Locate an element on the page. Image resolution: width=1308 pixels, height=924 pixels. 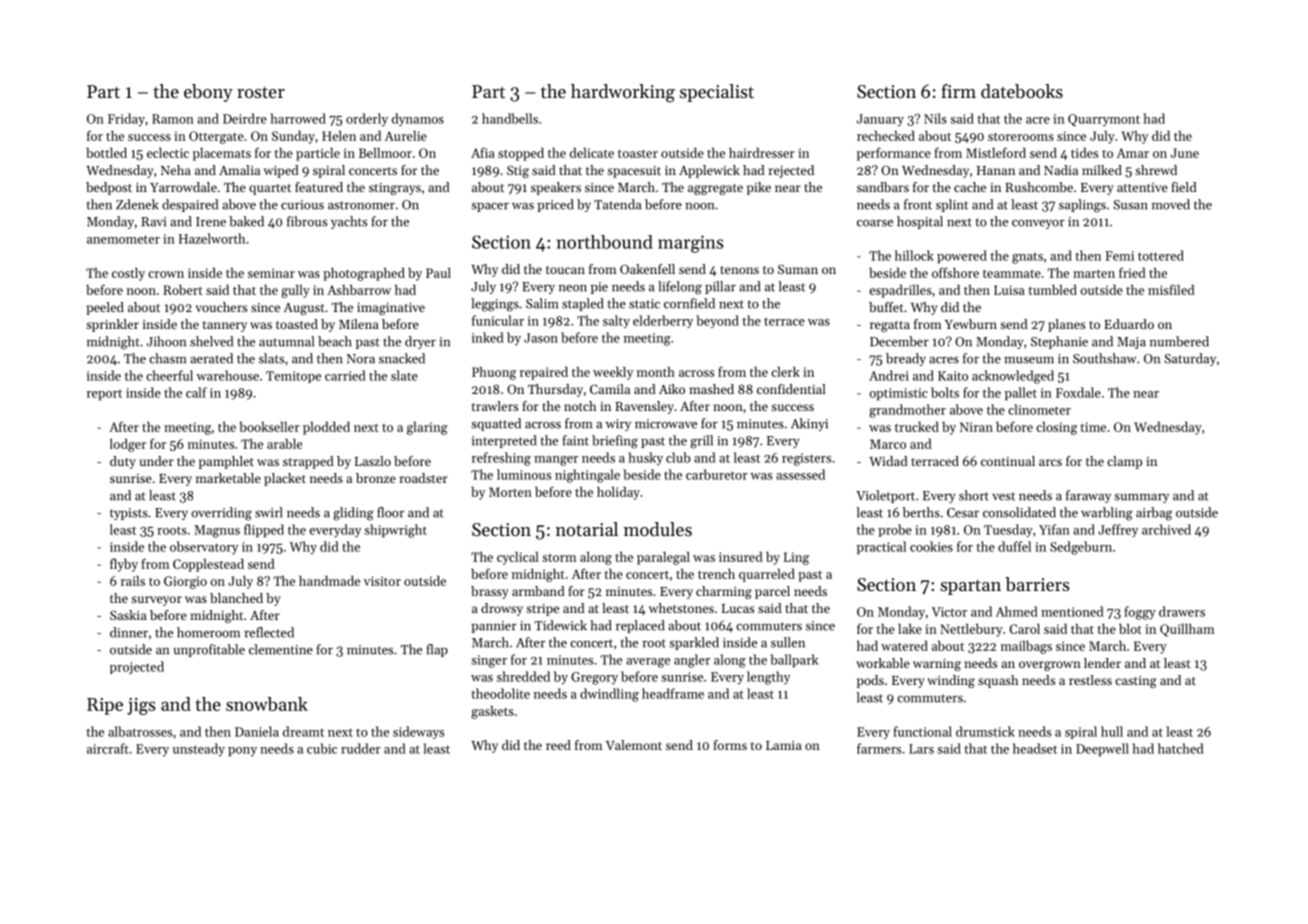
reed is located at coordinates (558, 745).
